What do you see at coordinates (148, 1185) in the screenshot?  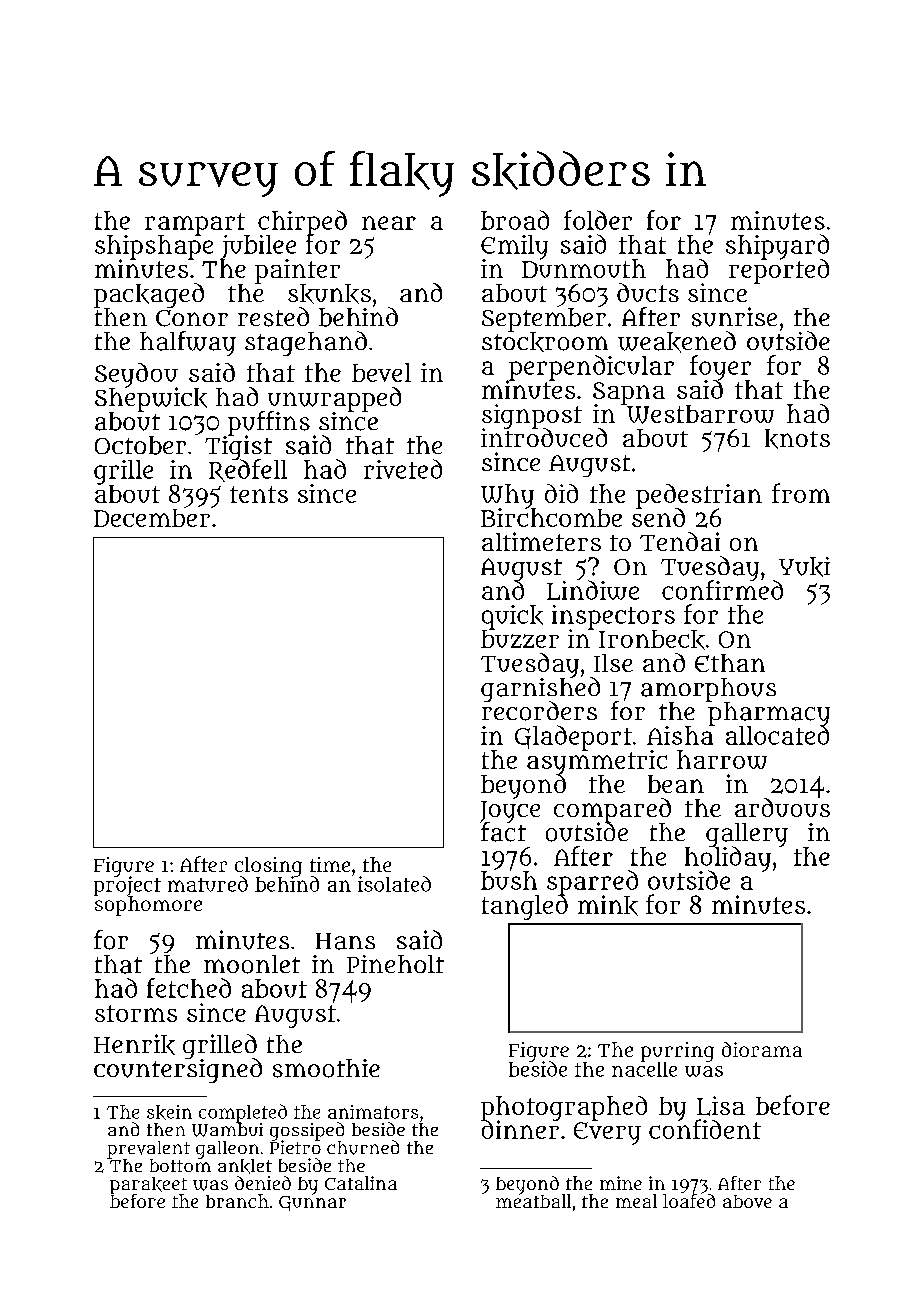 I see `parakeet` at bounding box center [148, 1185].
